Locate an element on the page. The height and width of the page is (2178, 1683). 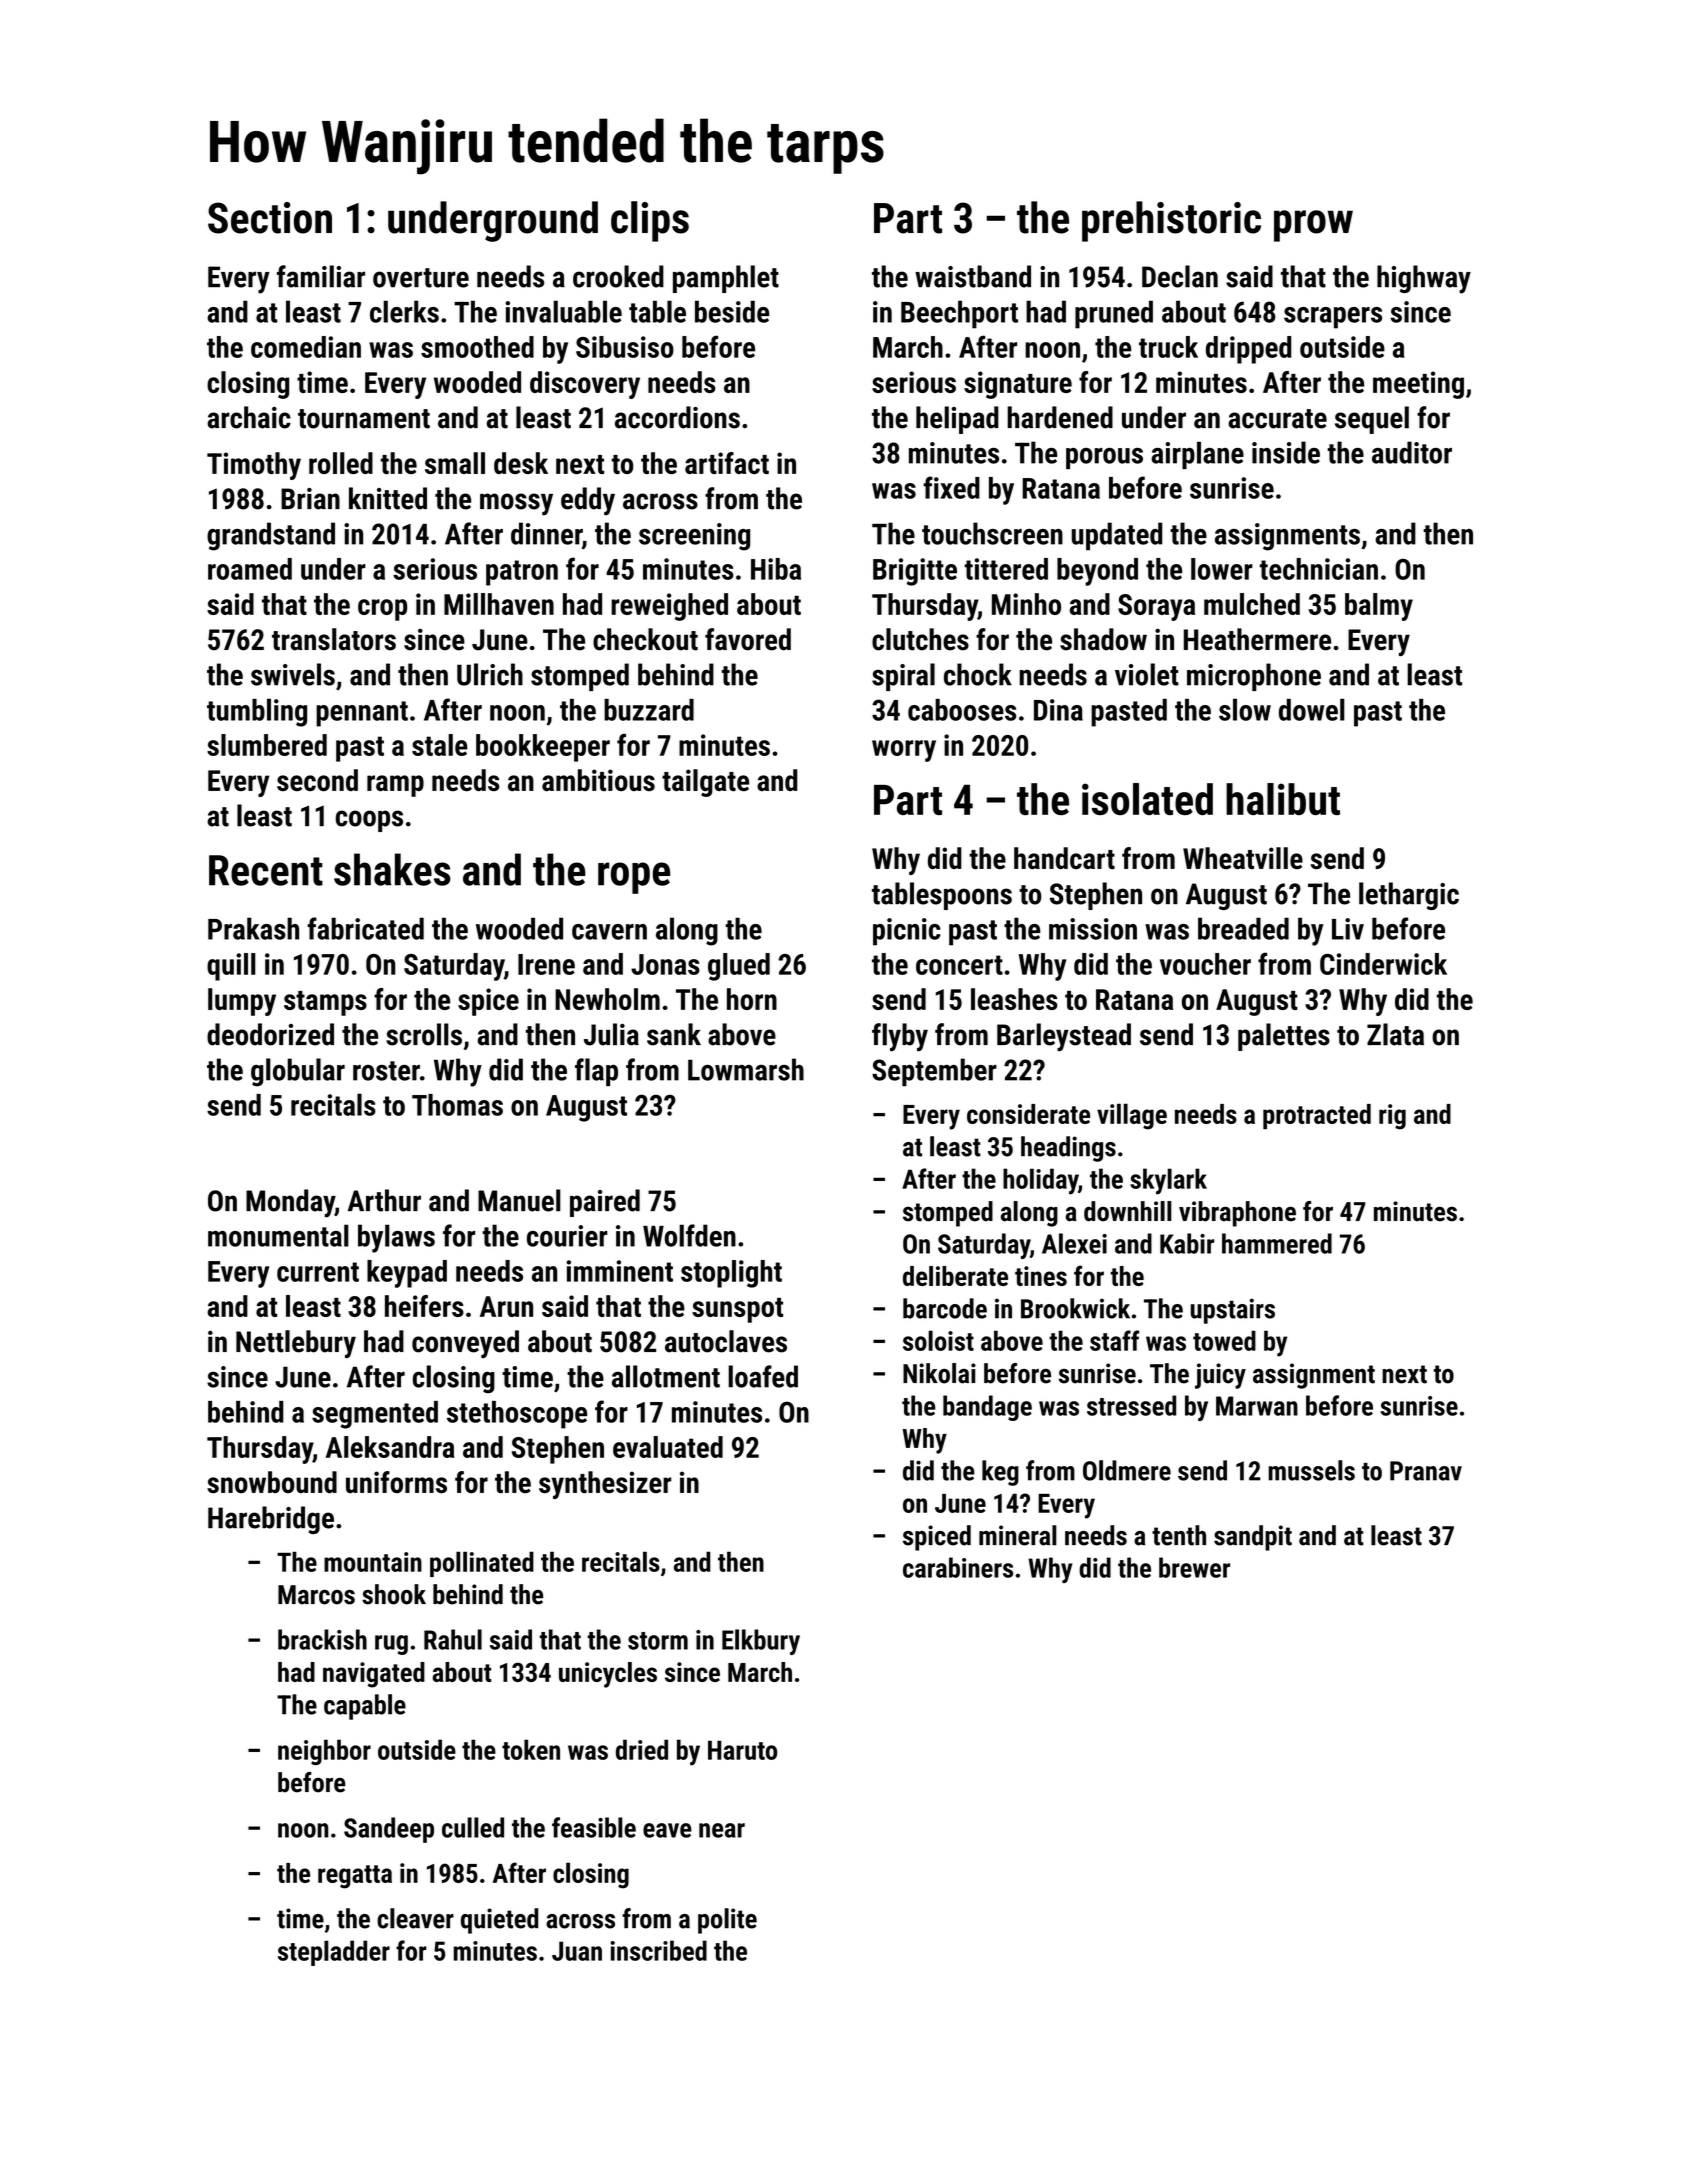
Prakash is located at coordinates (253, 928).
